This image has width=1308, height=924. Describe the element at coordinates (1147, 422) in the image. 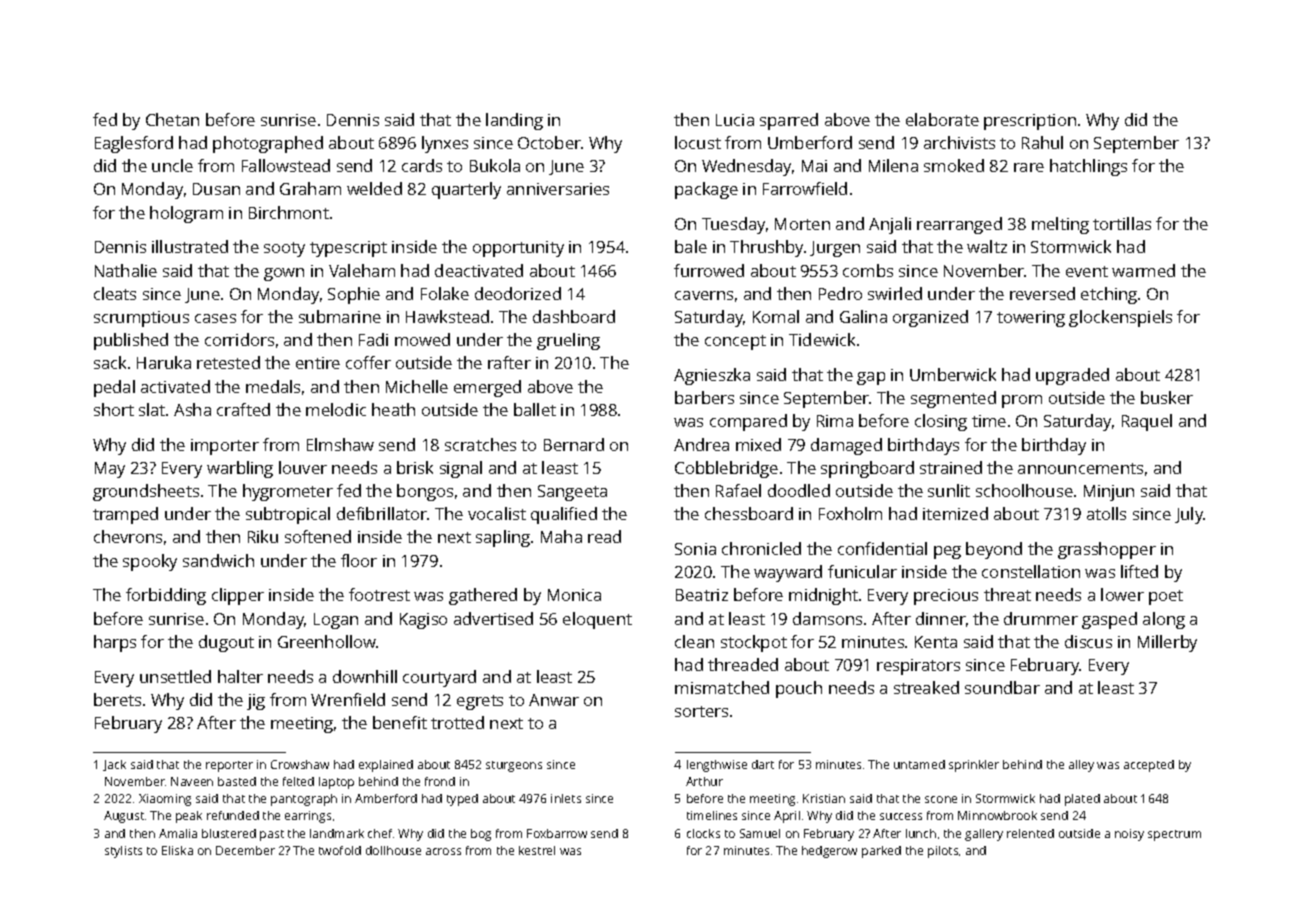

I see `Raquel` at that location.
